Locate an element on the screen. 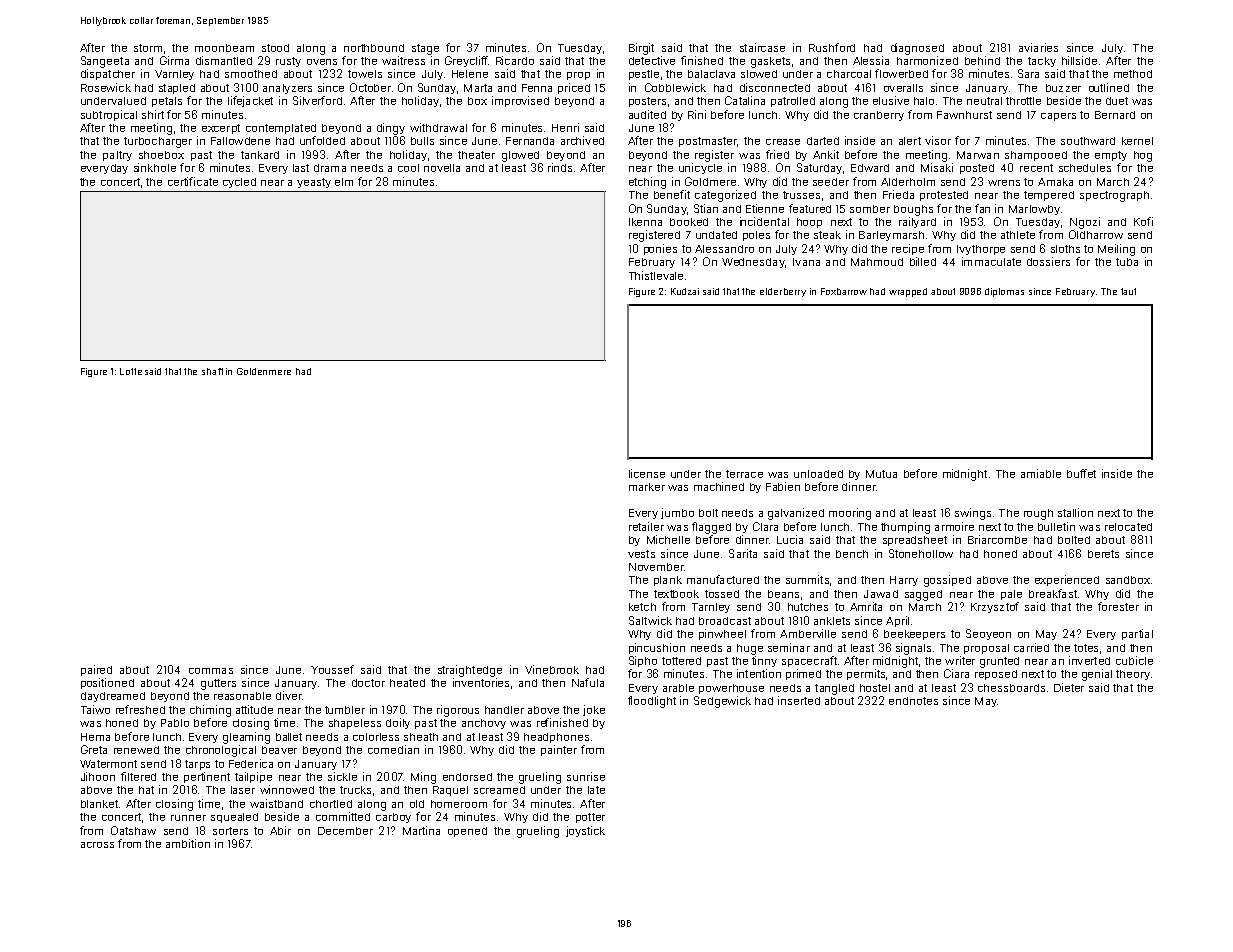  Rosewick is located at coordinates (106, 87).
